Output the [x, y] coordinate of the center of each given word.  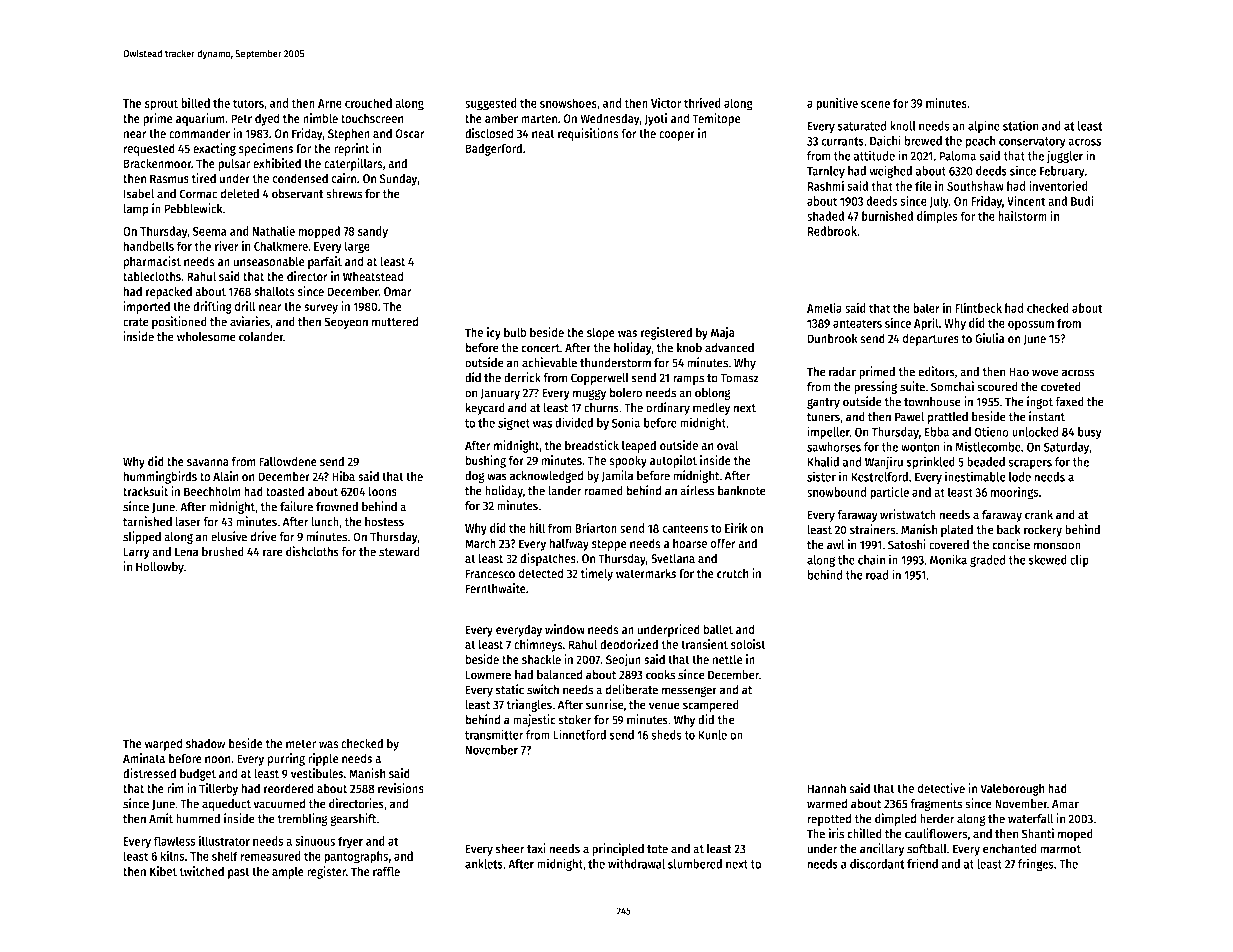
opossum [1031, 326]
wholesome [206, 337]
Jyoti [655, 119]
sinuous [315, 841]
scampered [711, 706]
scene [875, 104]
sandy [373, 232]
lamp [136, 210]
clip [1079, 561]
